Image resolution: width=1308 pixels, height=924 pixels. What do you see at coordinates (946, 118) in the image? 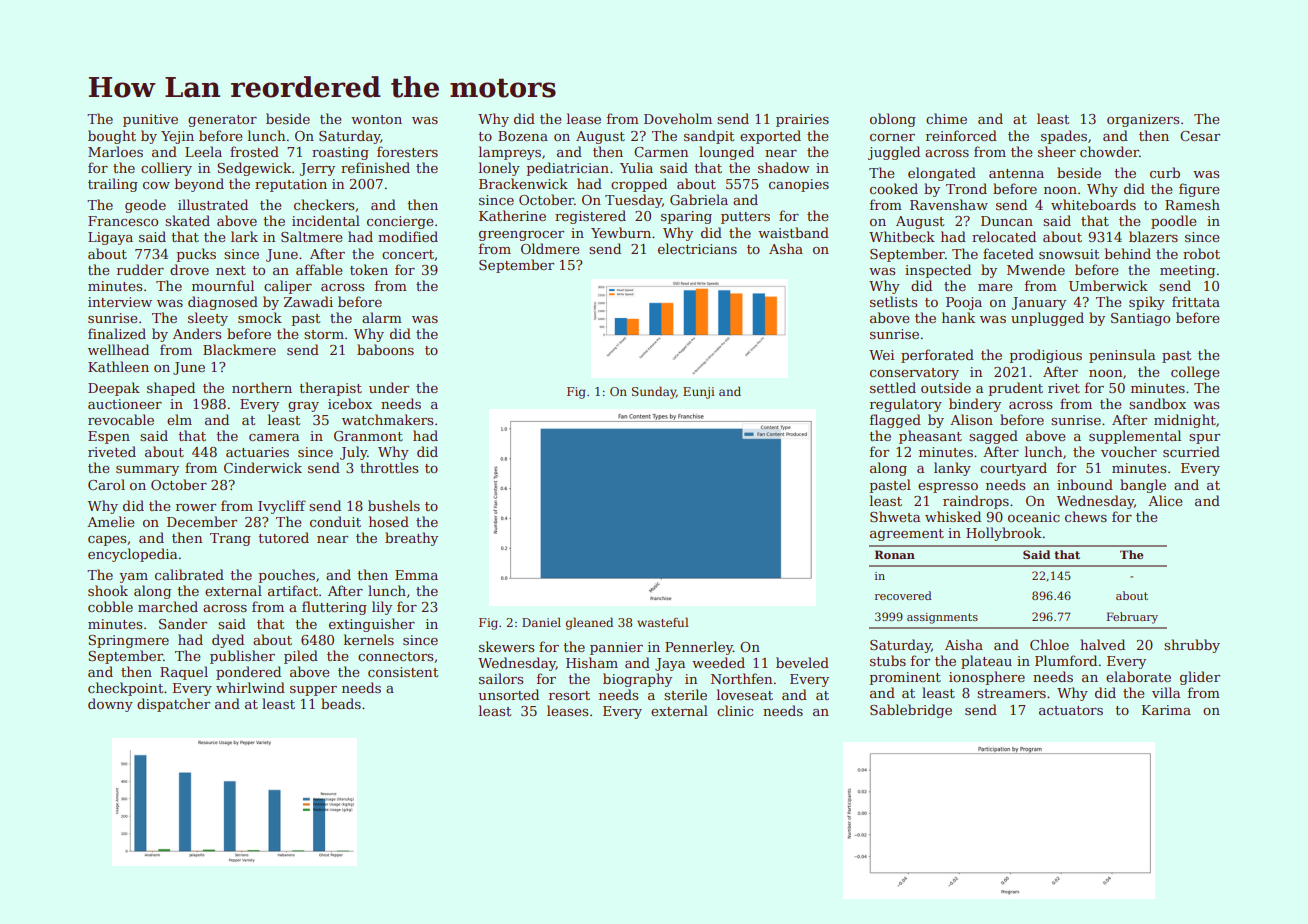
I see `chime` at bounding box center [946, 118].
